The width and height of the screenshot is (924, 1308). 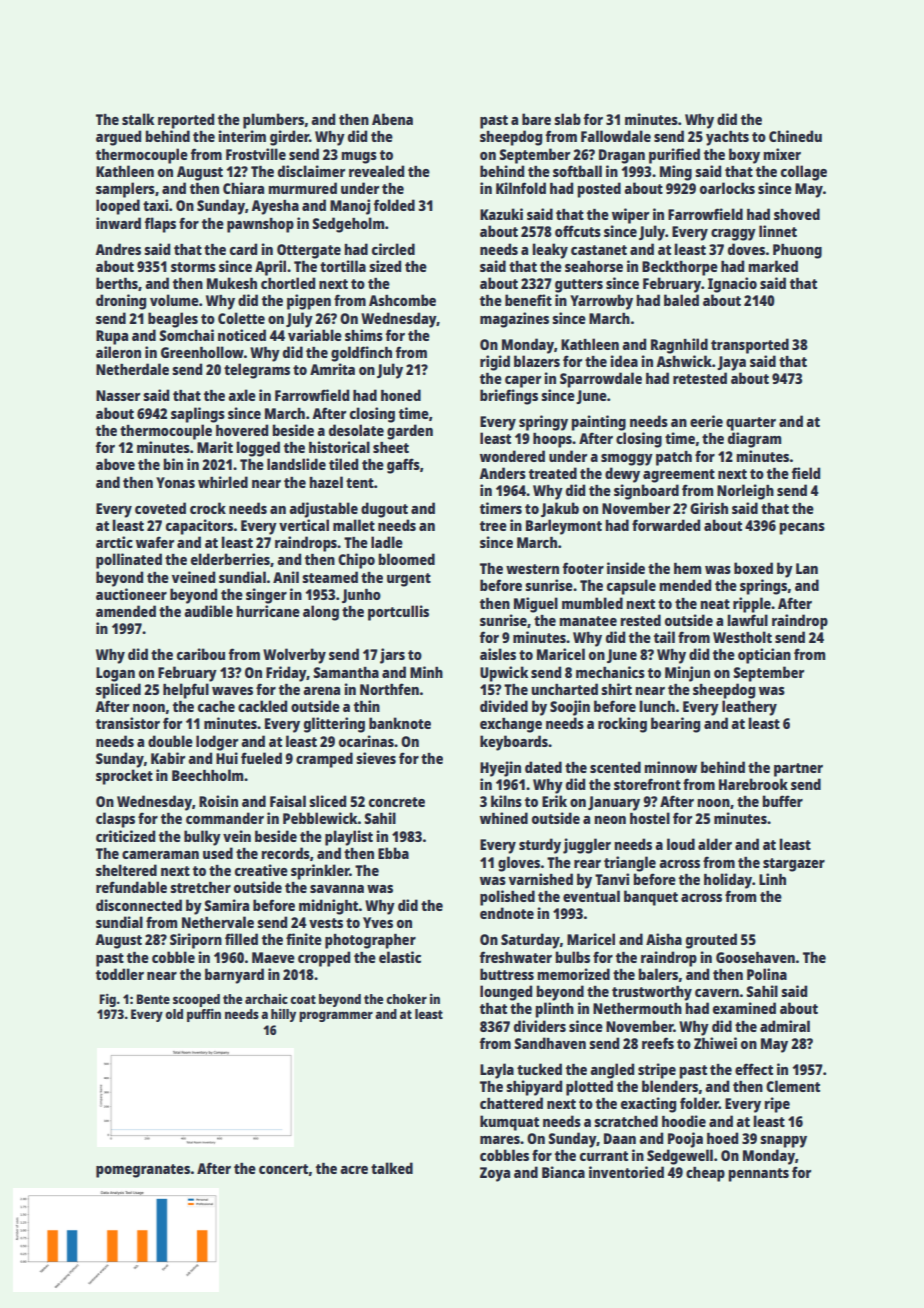 What do you see at coordinates (393, 853) in the screenshot?
I see `Ebba` at bounding box center [393, 853].
